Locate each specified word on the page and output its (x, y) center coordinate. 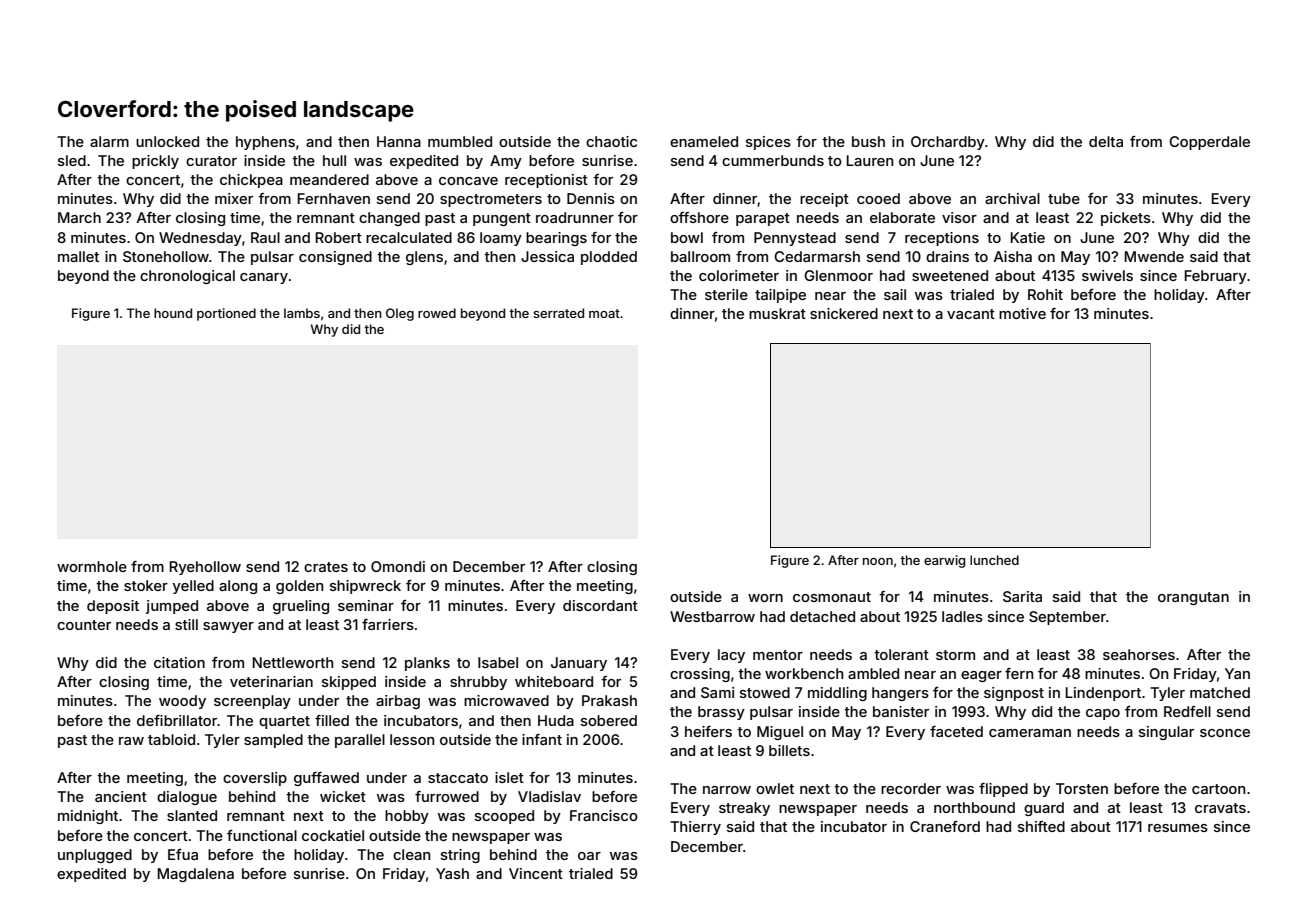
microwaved (506, 700)
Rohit (1045, 294)
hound (173, 313)
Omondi (398, 566)
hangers (900, 694)
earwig (944, 561)
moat (604, 313)
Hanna (399, 141)
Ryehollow (205, 568)
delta (1106, 141)
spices (768, 143)
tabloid (171, 739)
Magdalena (196, 875)
